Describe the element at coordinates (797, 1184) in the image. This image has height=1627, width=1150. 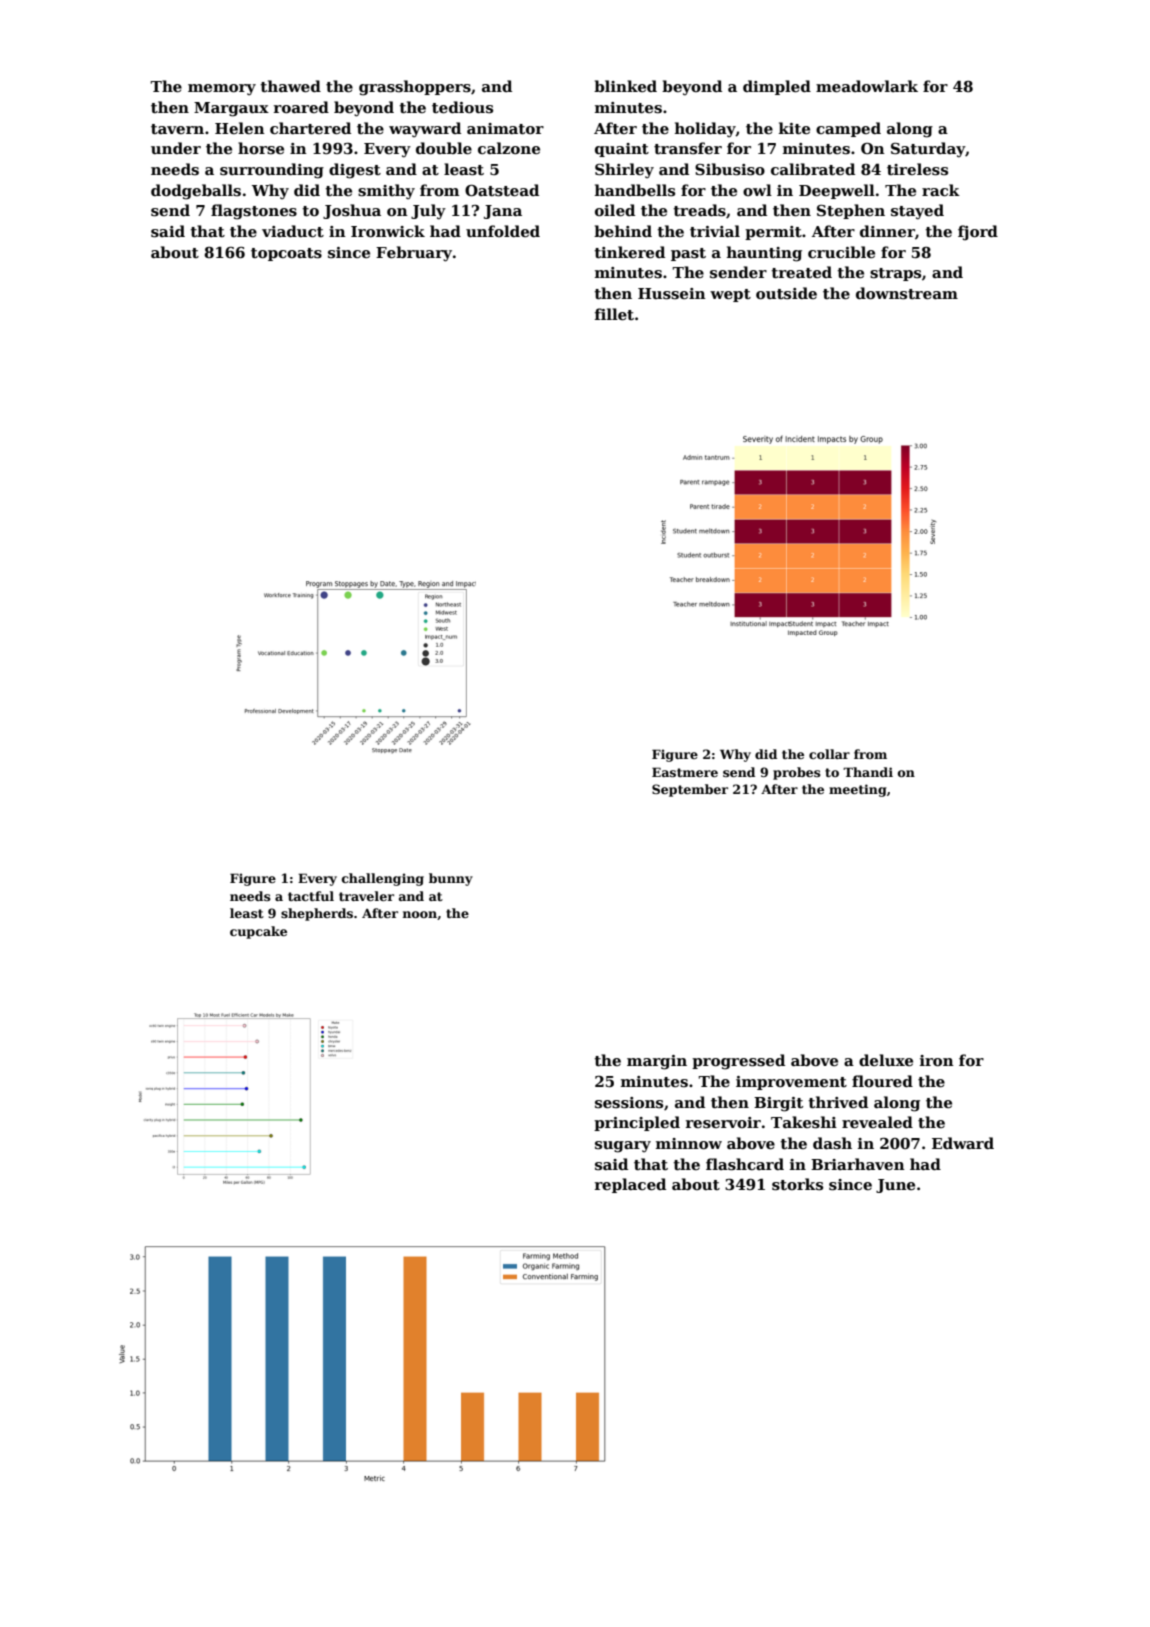
I see `storks` at that location.
